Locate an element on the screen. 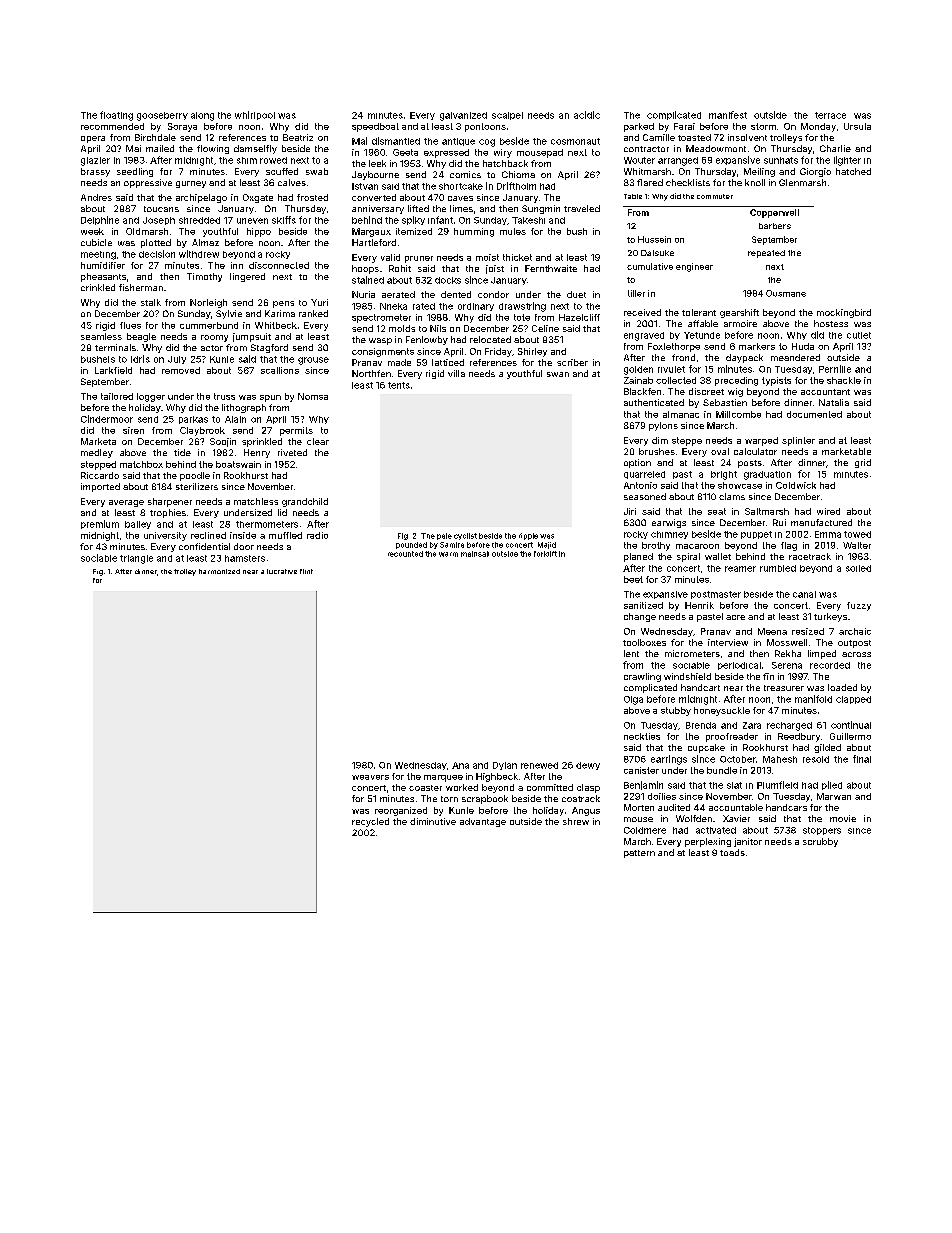 This screenshot has height=1233, width=952. forklift is located at coordinates (545, 554).
